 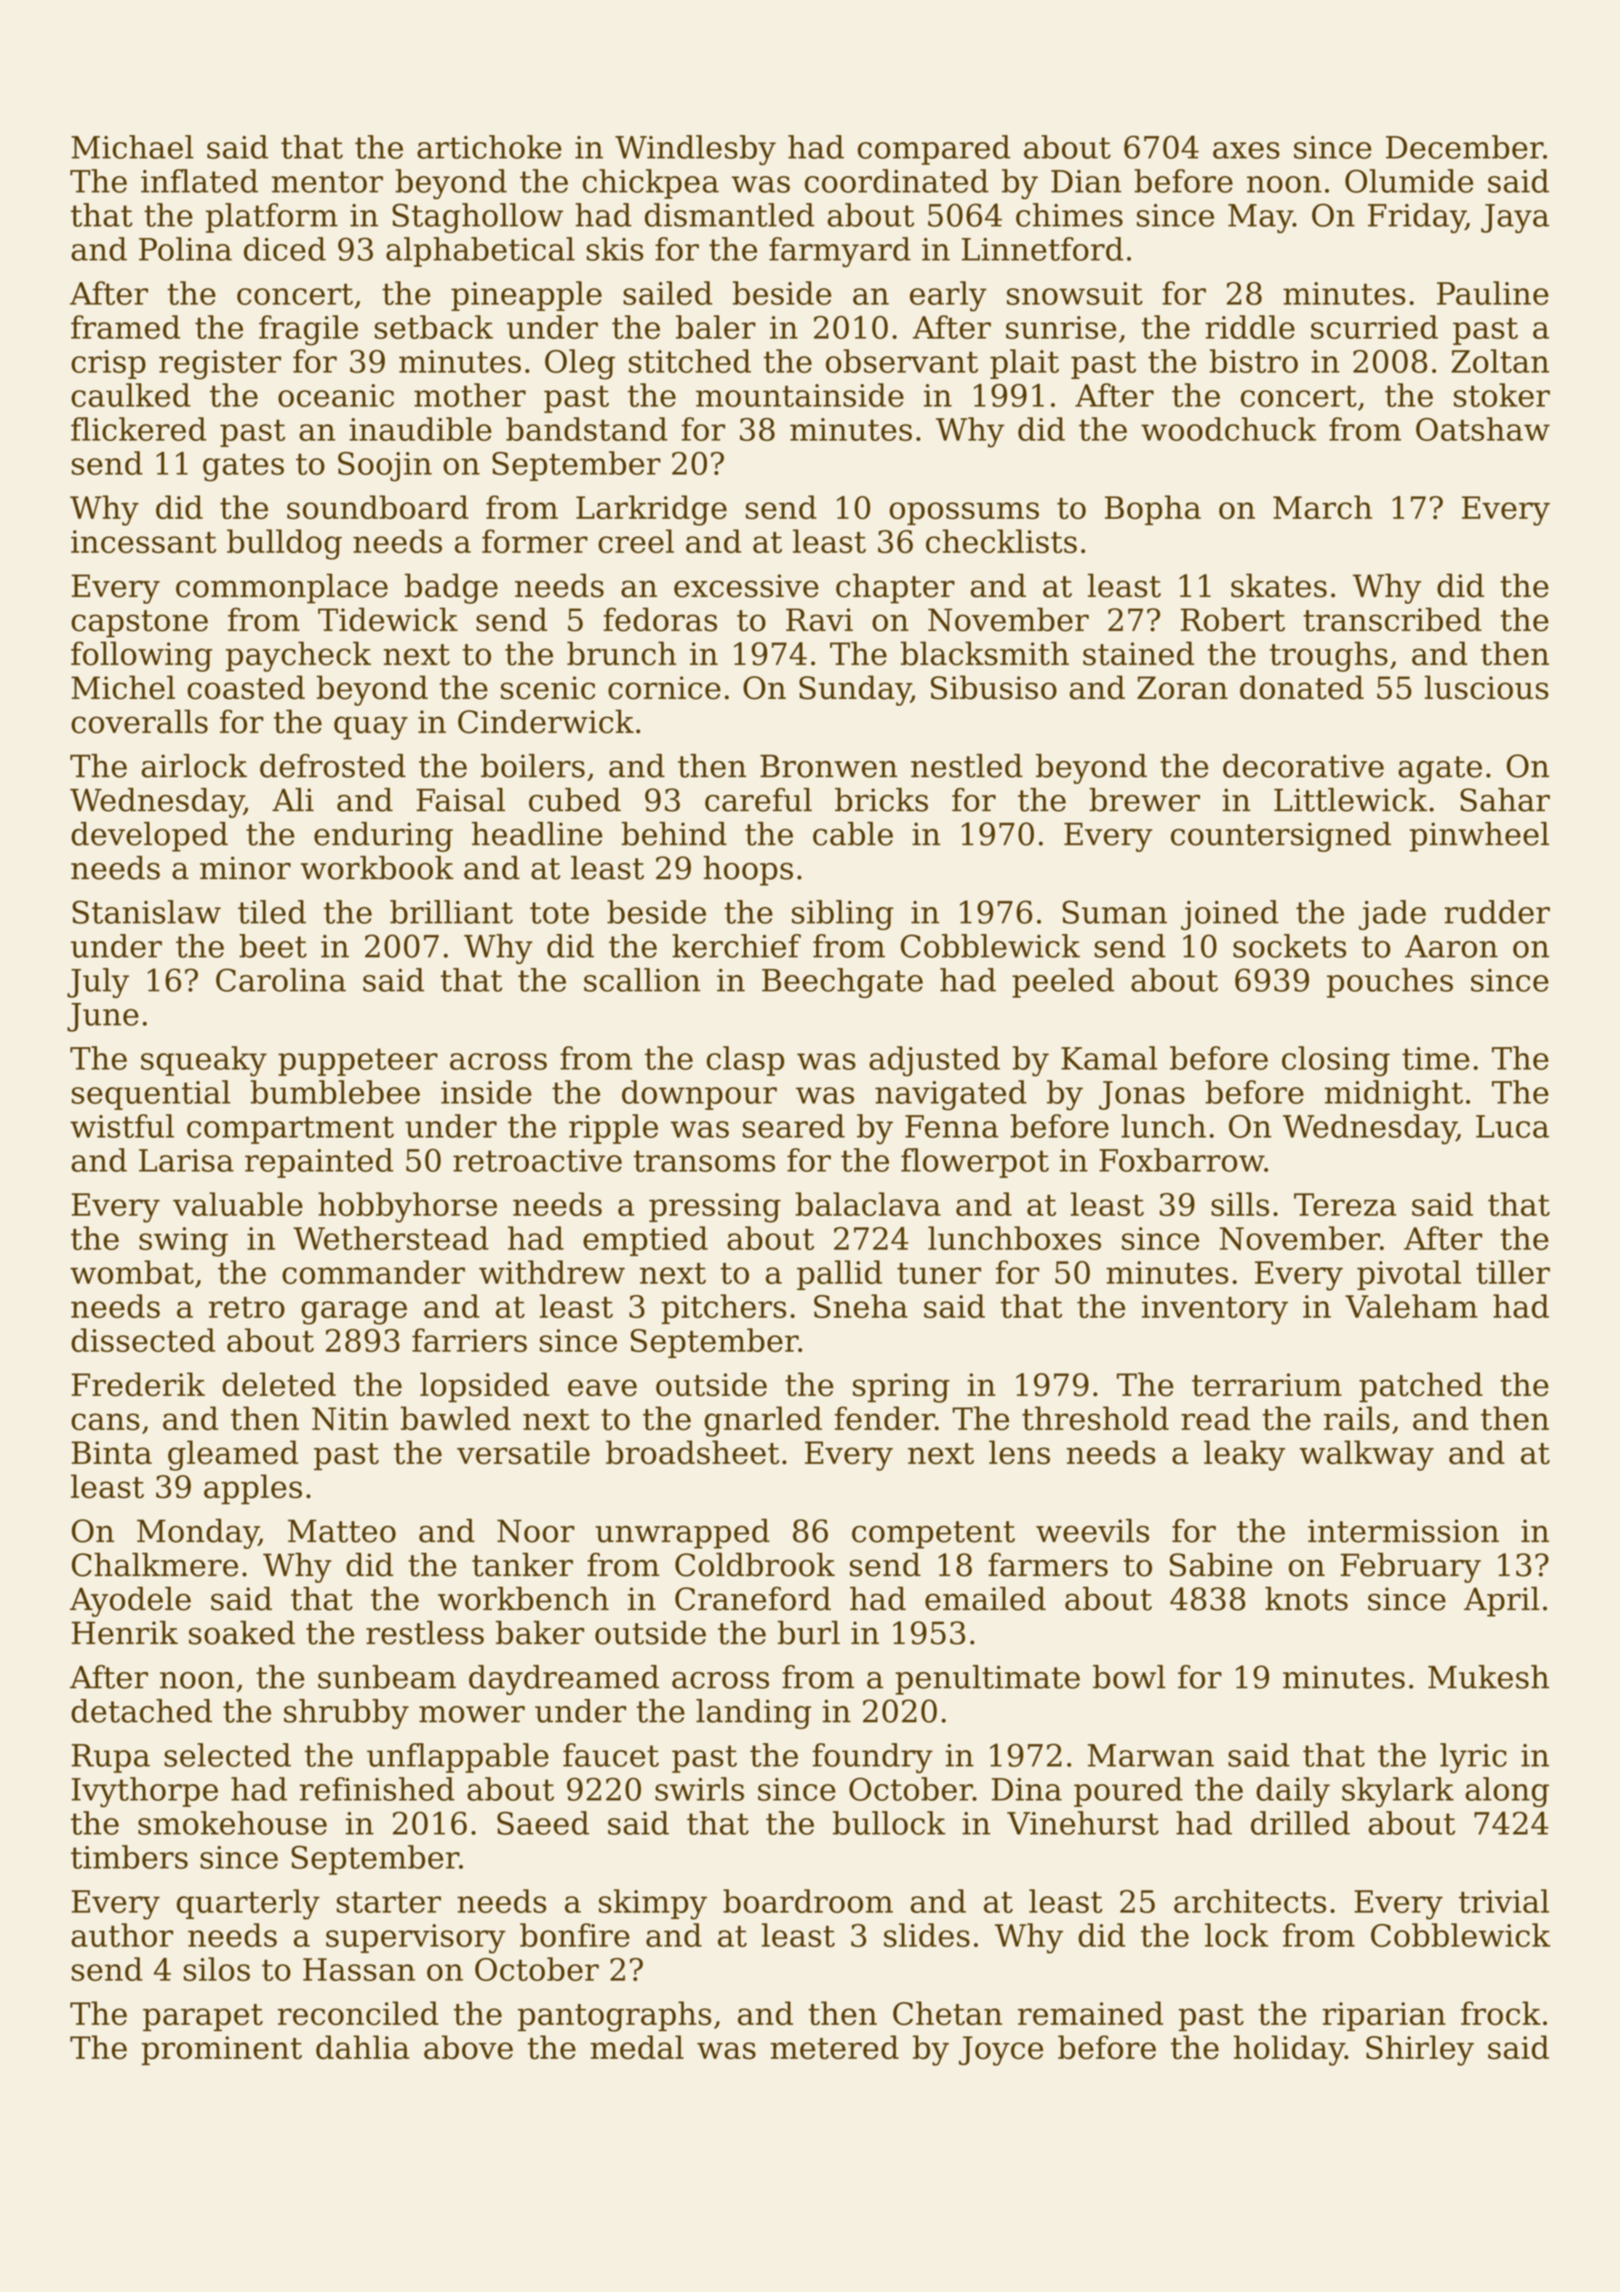 I want to click on frock, so click(x=1501, y=2013).
